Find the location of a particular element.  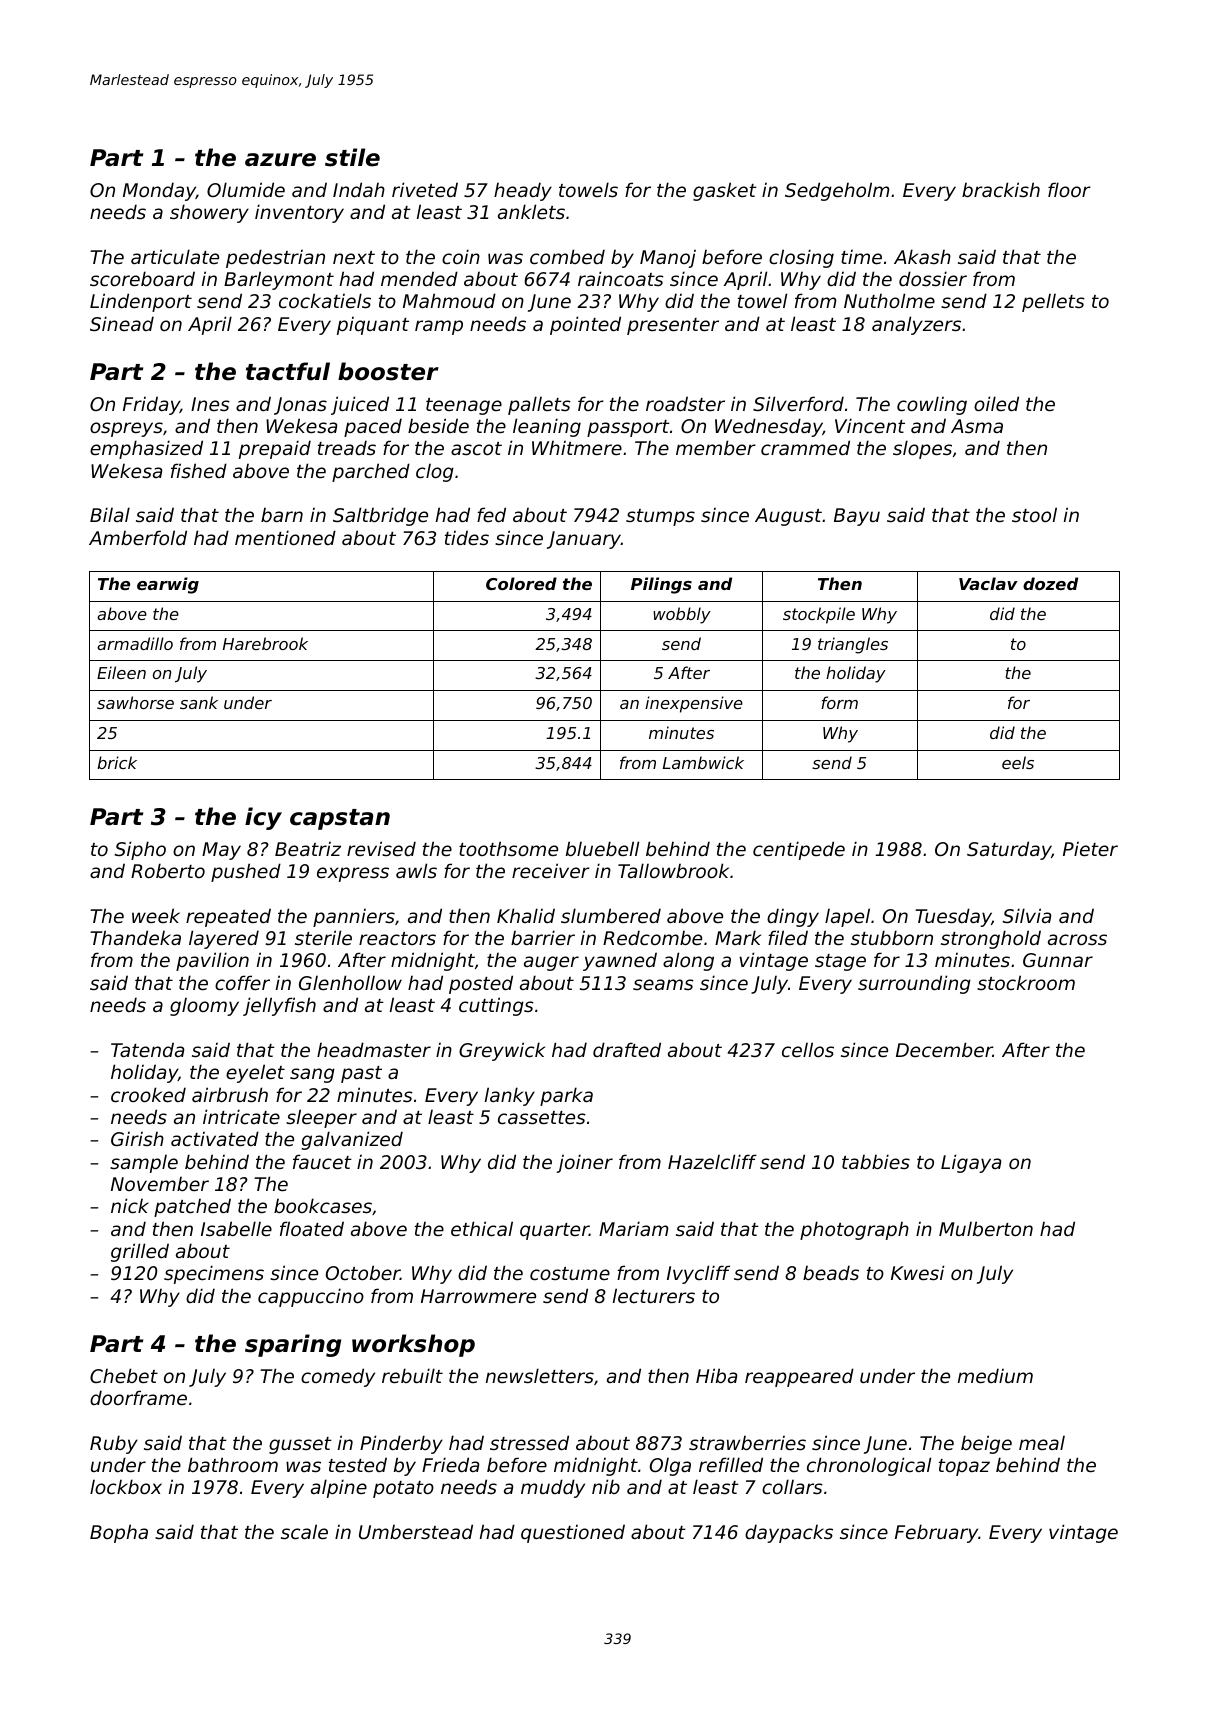

coin is located at coordinates (461, 256).
